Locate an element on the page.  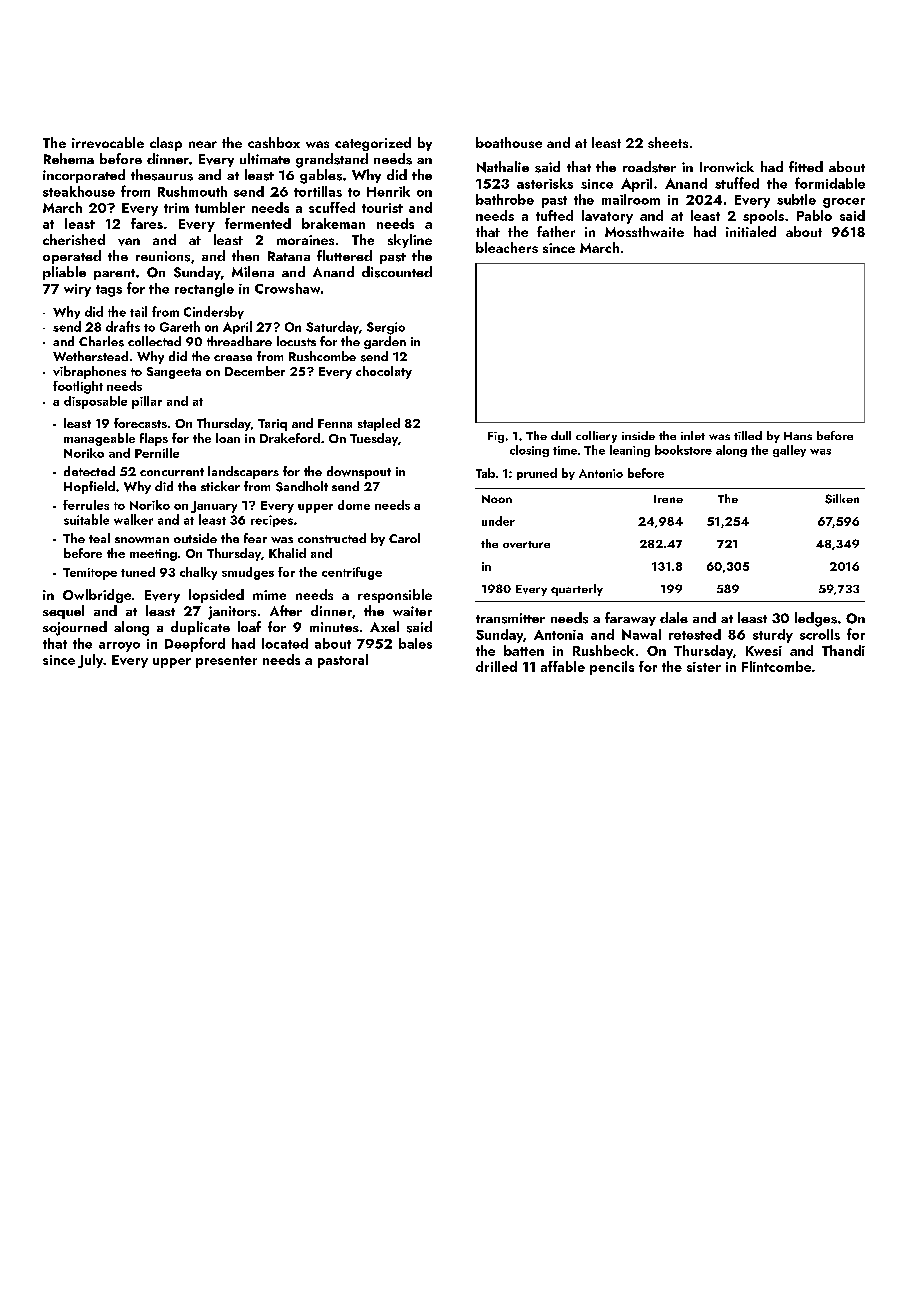
initialed is located at coordinates (751, 231).
